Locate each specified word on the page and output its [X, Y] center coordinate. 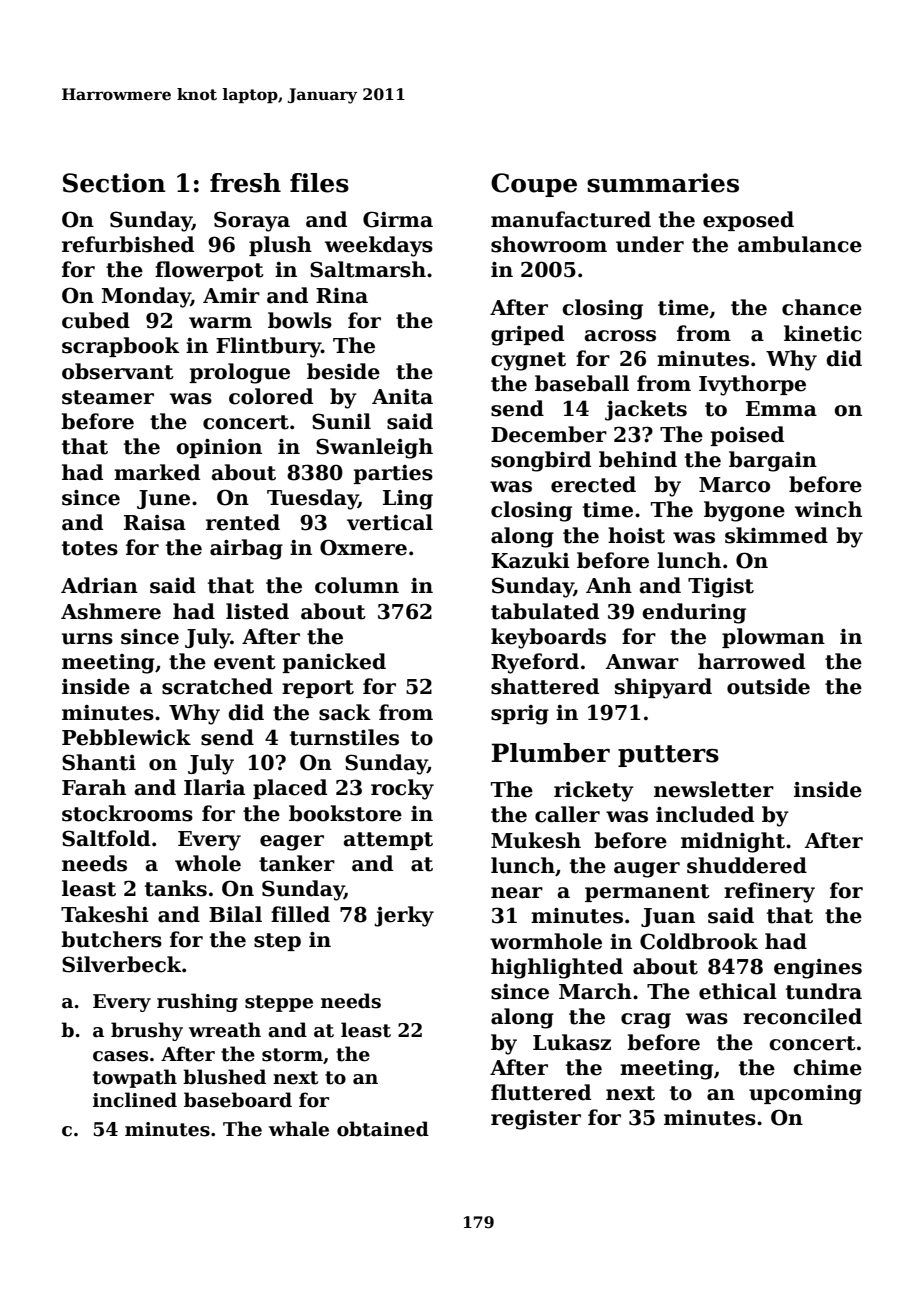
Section [114, 183]
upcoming [805, 1095]
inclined [135, 1100]
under [650, 244]
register [536, 1120]
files [319, 183]
